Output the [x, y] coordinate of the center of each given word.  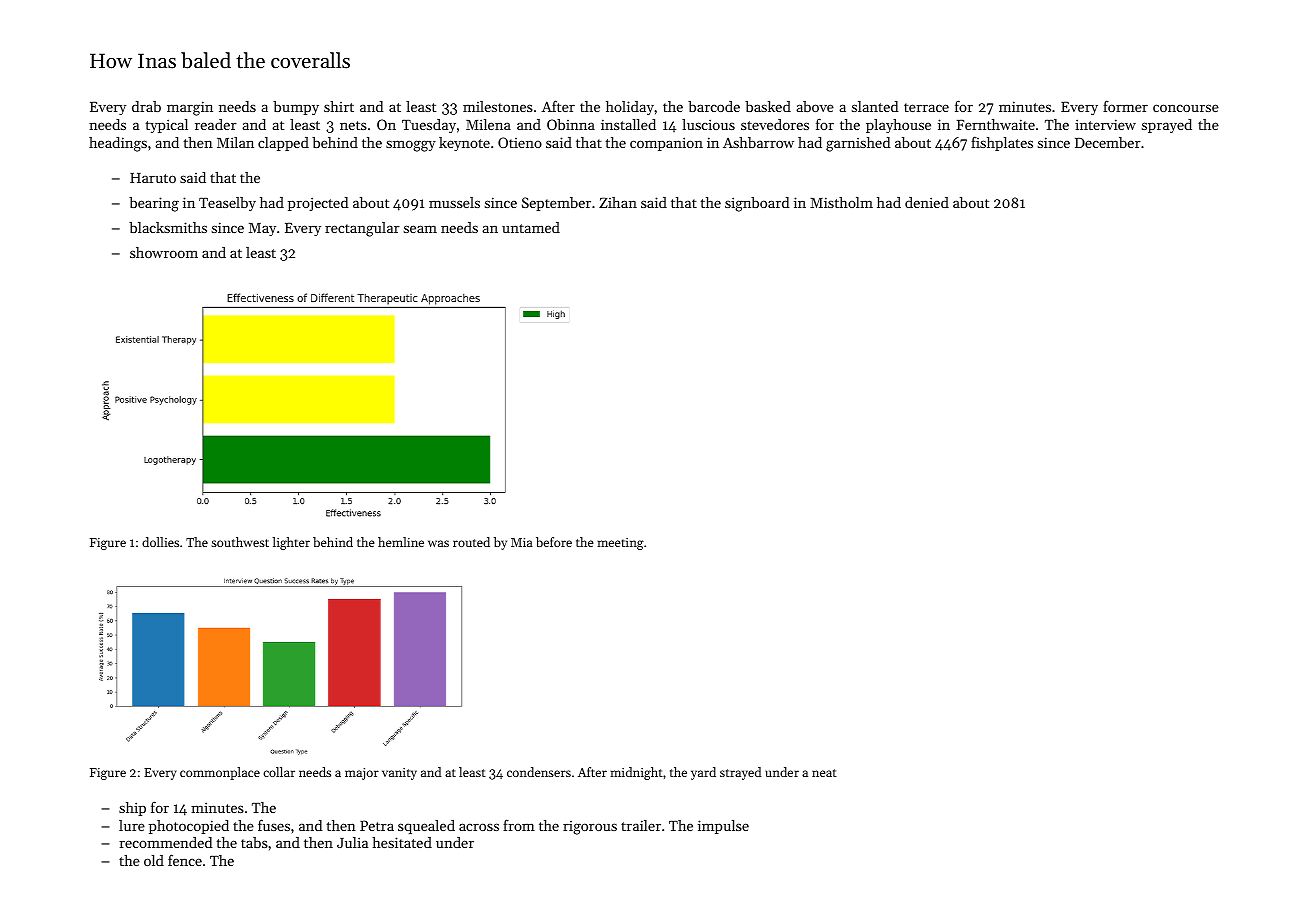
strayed [740, 773]
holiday [630, 108]
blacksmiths [168, 227]
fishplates [1002, 144]
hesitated [402, 842]
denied [927, 202]
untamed [531, 227]
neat [824, 773]
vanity [399, 774]
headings [118, 144]
